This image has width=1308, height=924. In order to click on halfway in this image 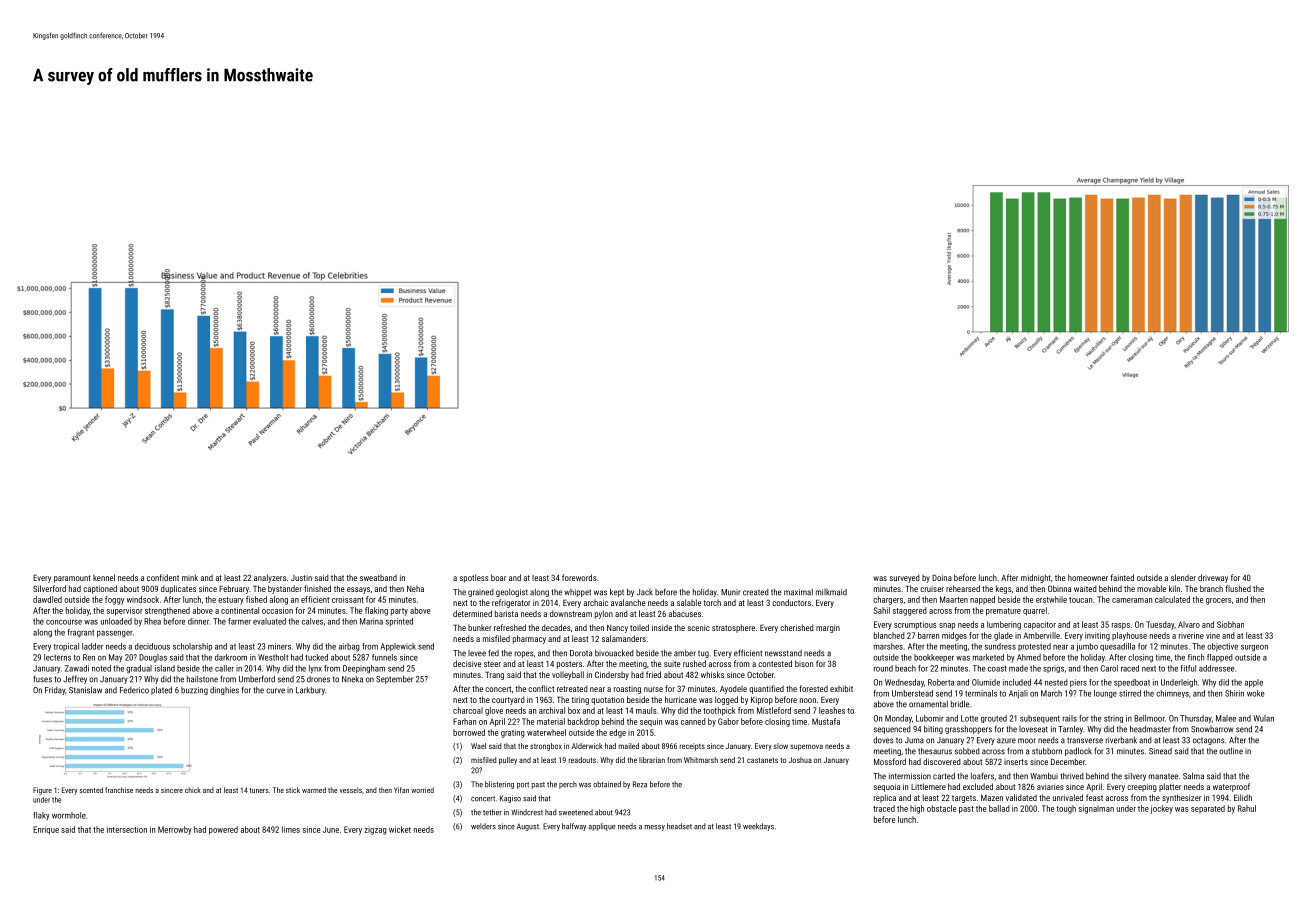, I will do `click(574, 827)`.
